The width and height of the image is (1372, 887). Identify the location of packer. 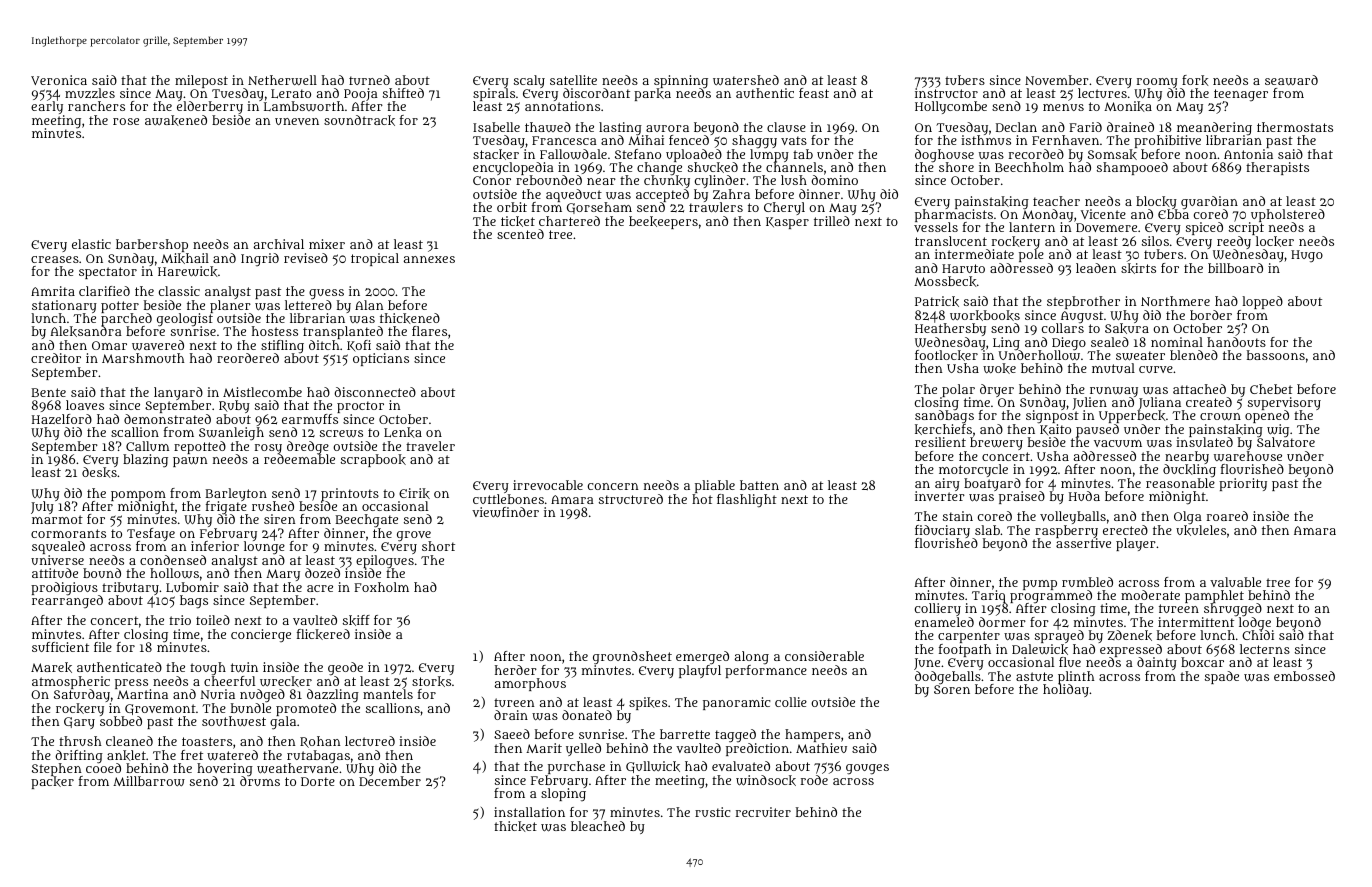
(52, 783).
